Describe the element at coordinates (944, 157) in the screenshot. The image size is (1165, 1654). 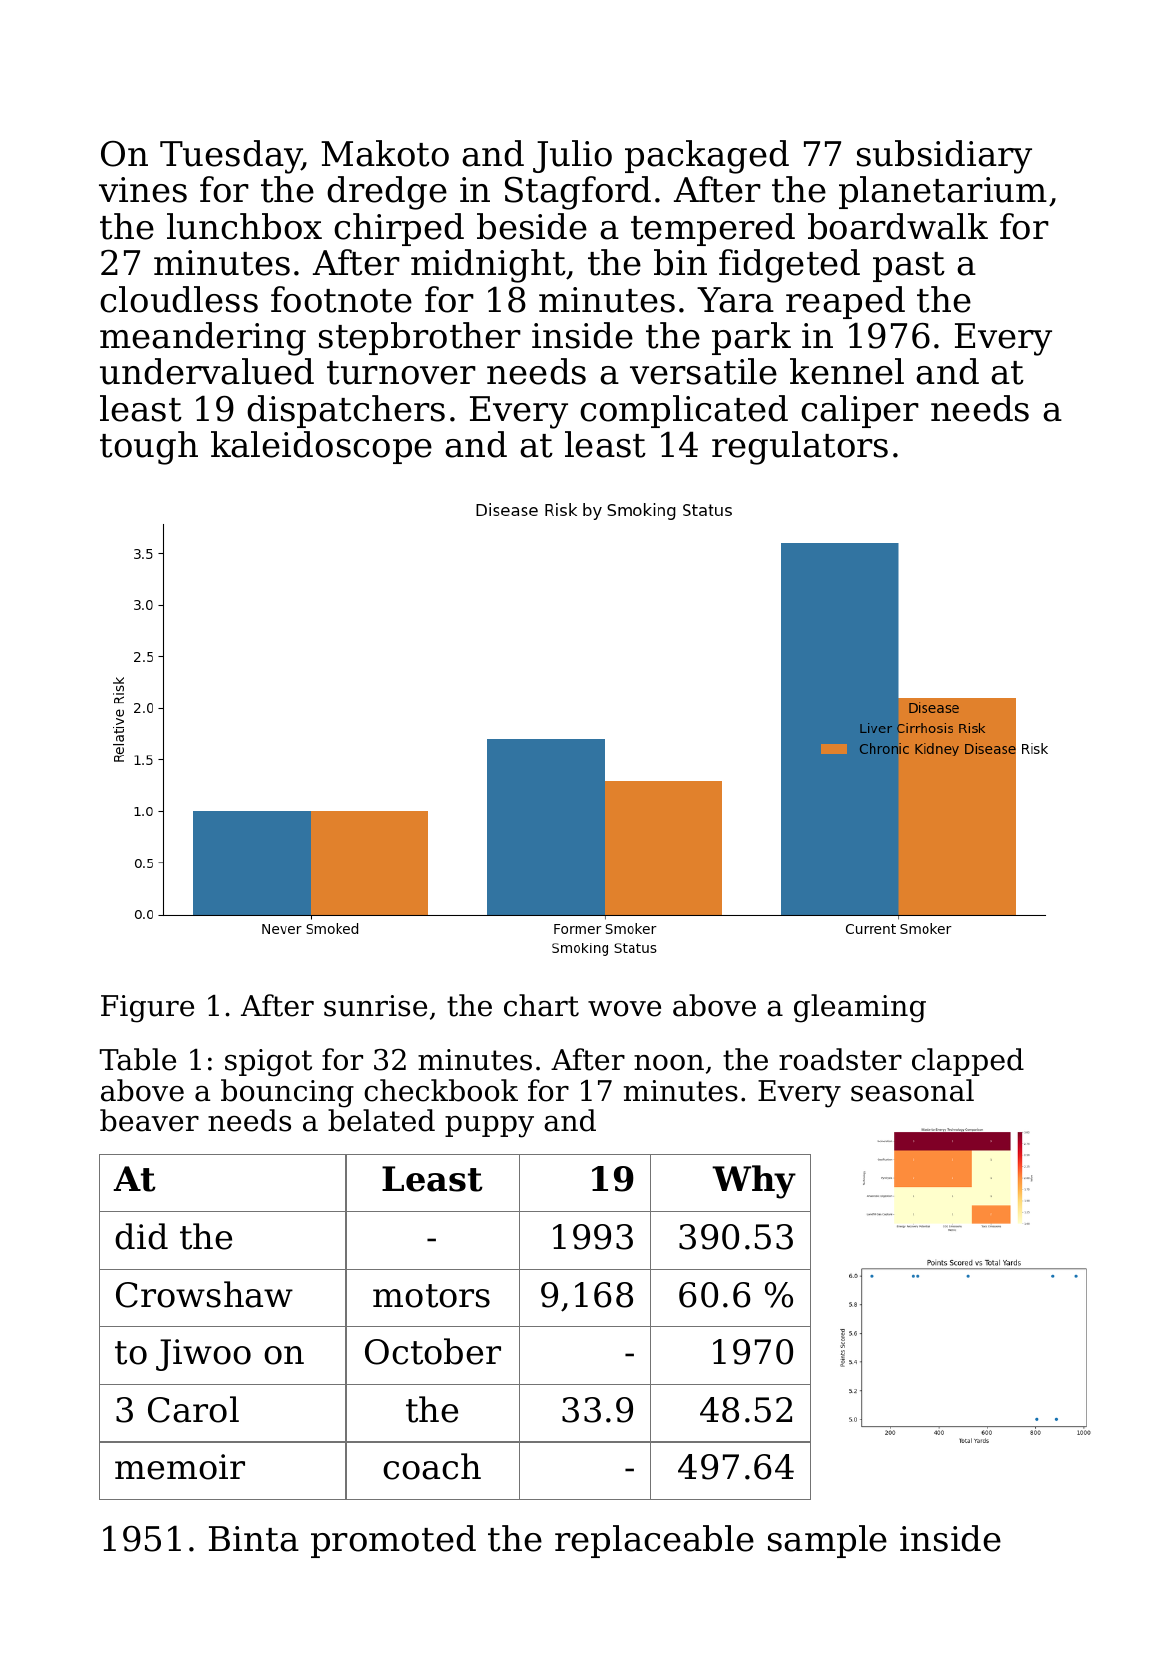
I see `subsidiary` at that location.
